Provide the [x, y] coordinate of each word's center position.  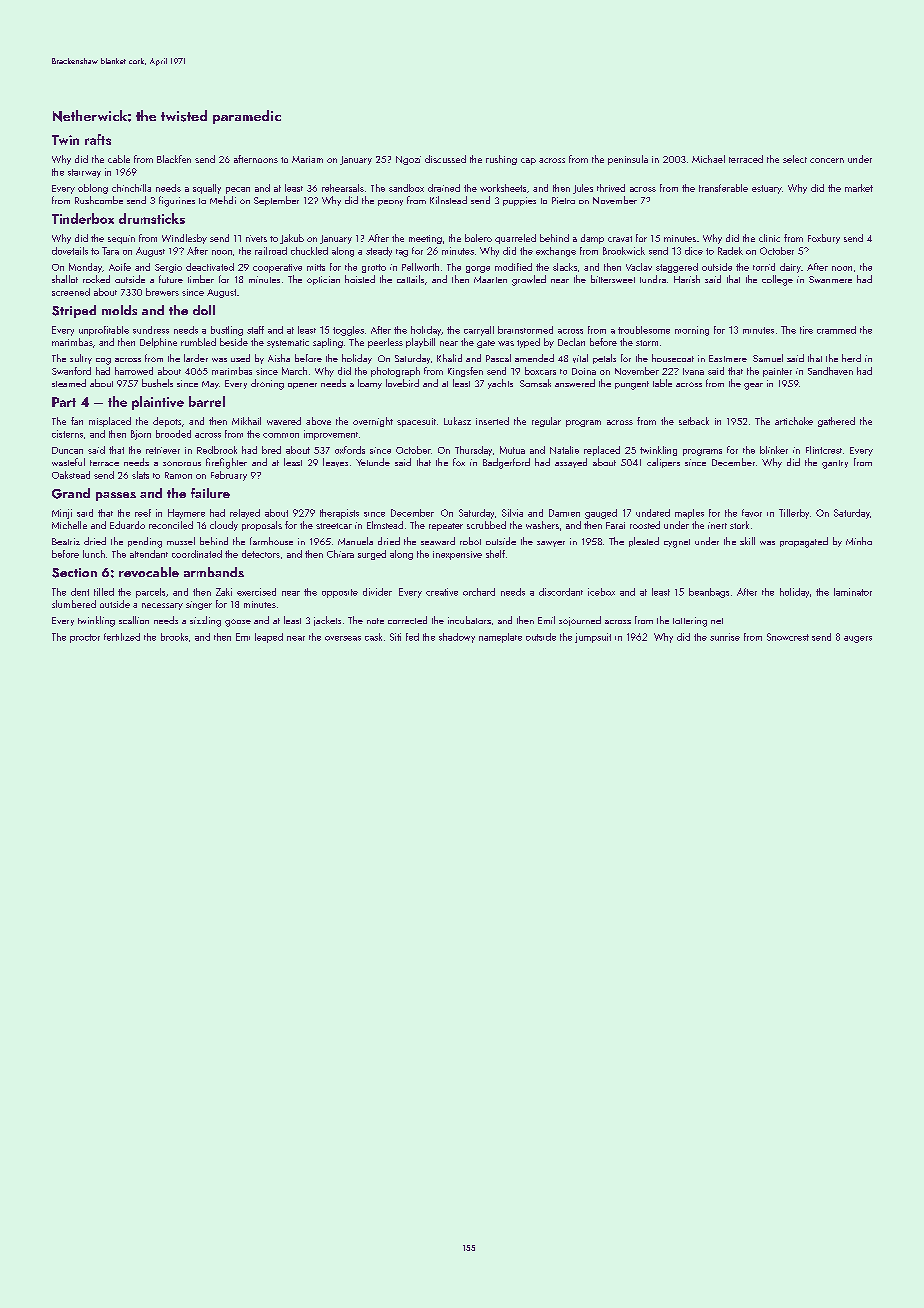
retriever [163, 450]
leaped [269, 638]
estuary [767, 189]
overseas [343, 638]
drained [444, 188]
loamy [370, 384]
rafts [98, 139]
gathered [836, 422]
